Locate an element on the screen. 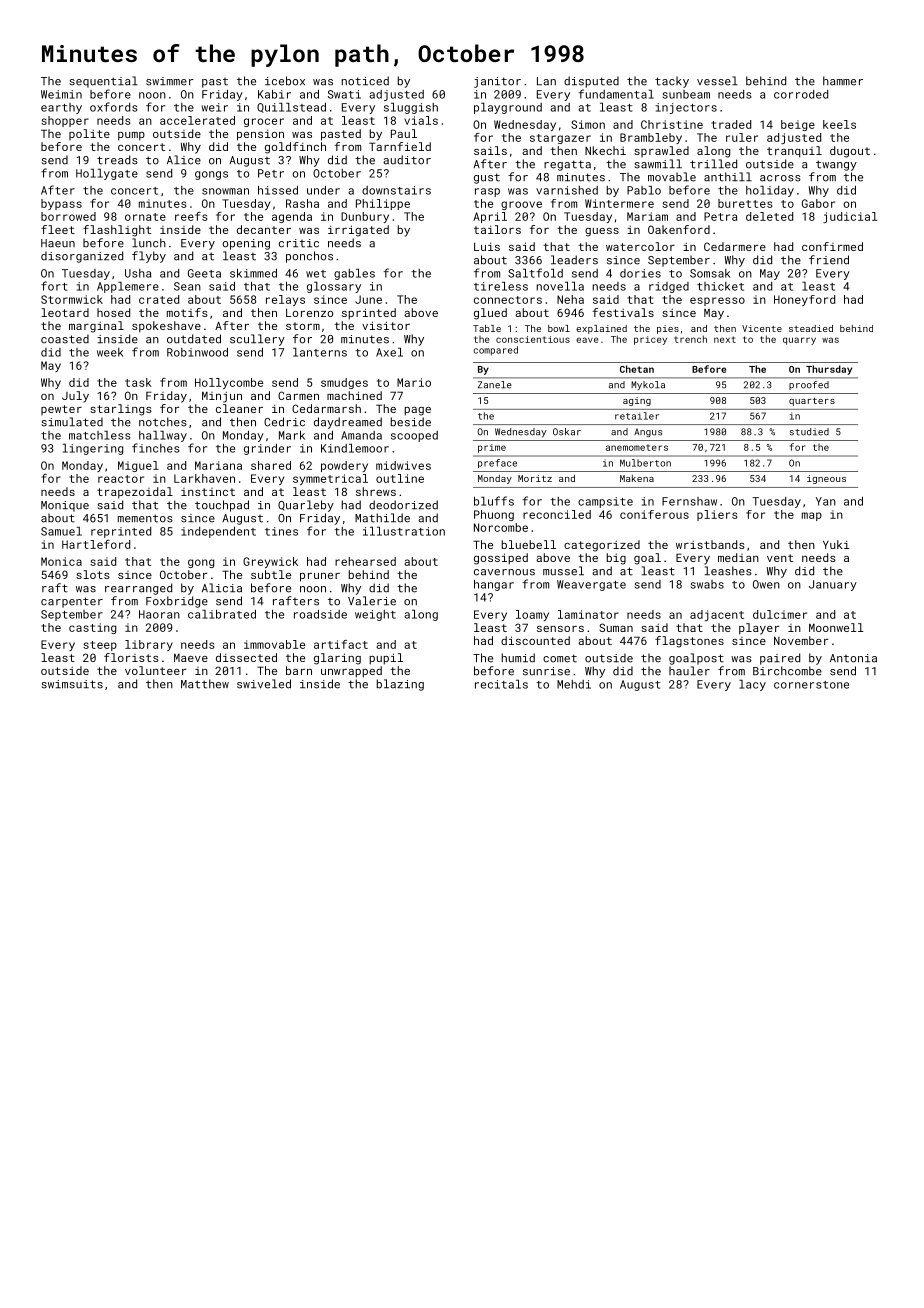 The height and width of the screenshot is (1308, 924). lanterns is located at coordinates (320, 352).
